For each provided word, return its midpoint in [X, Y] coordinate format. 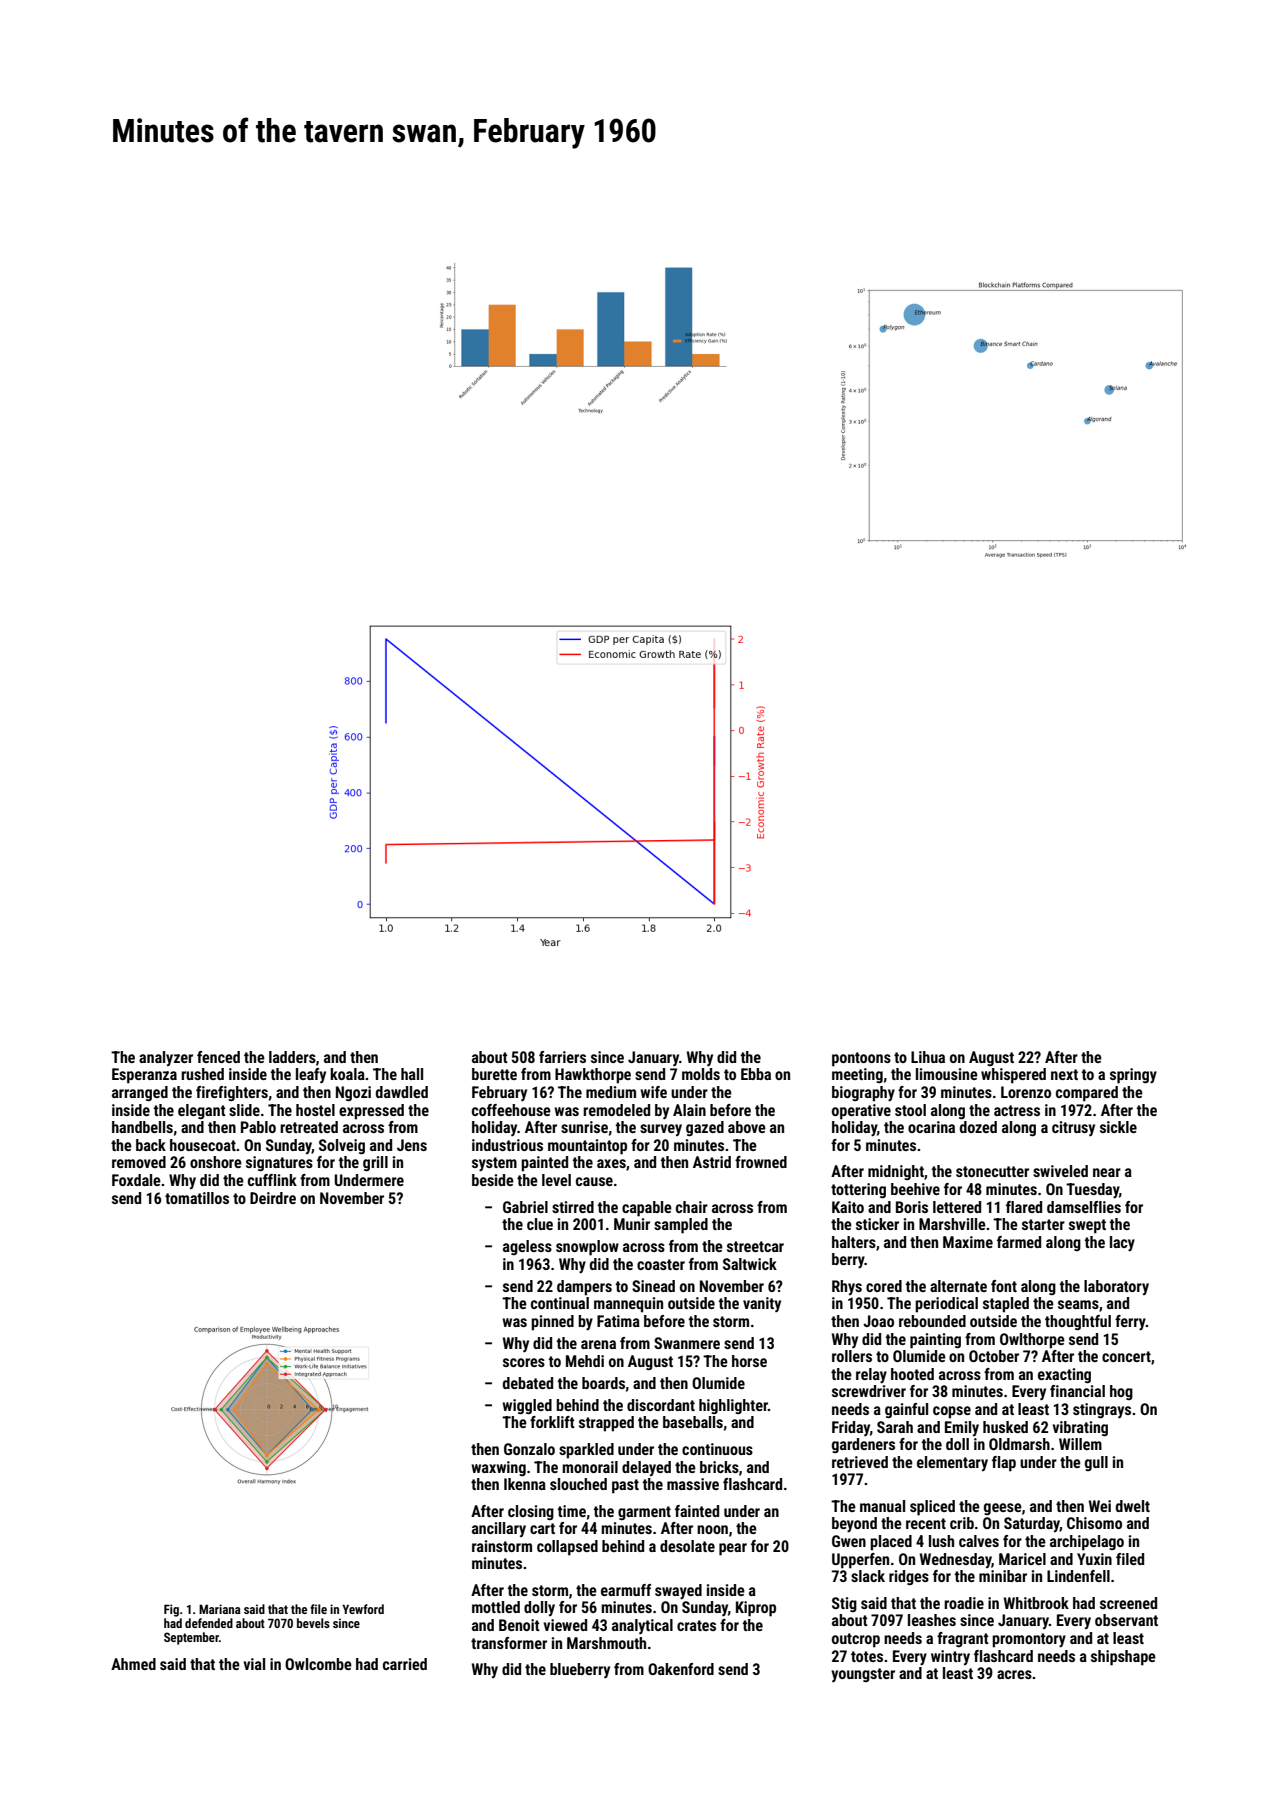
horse [749, 1361]
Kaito [848, 1207]
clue [540, 1224]
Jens [412, 1145]
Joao [878, 1321]
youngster [863, 1675]
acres [1014, 1674]
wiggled [527, 1407]
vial [254, 1664]
